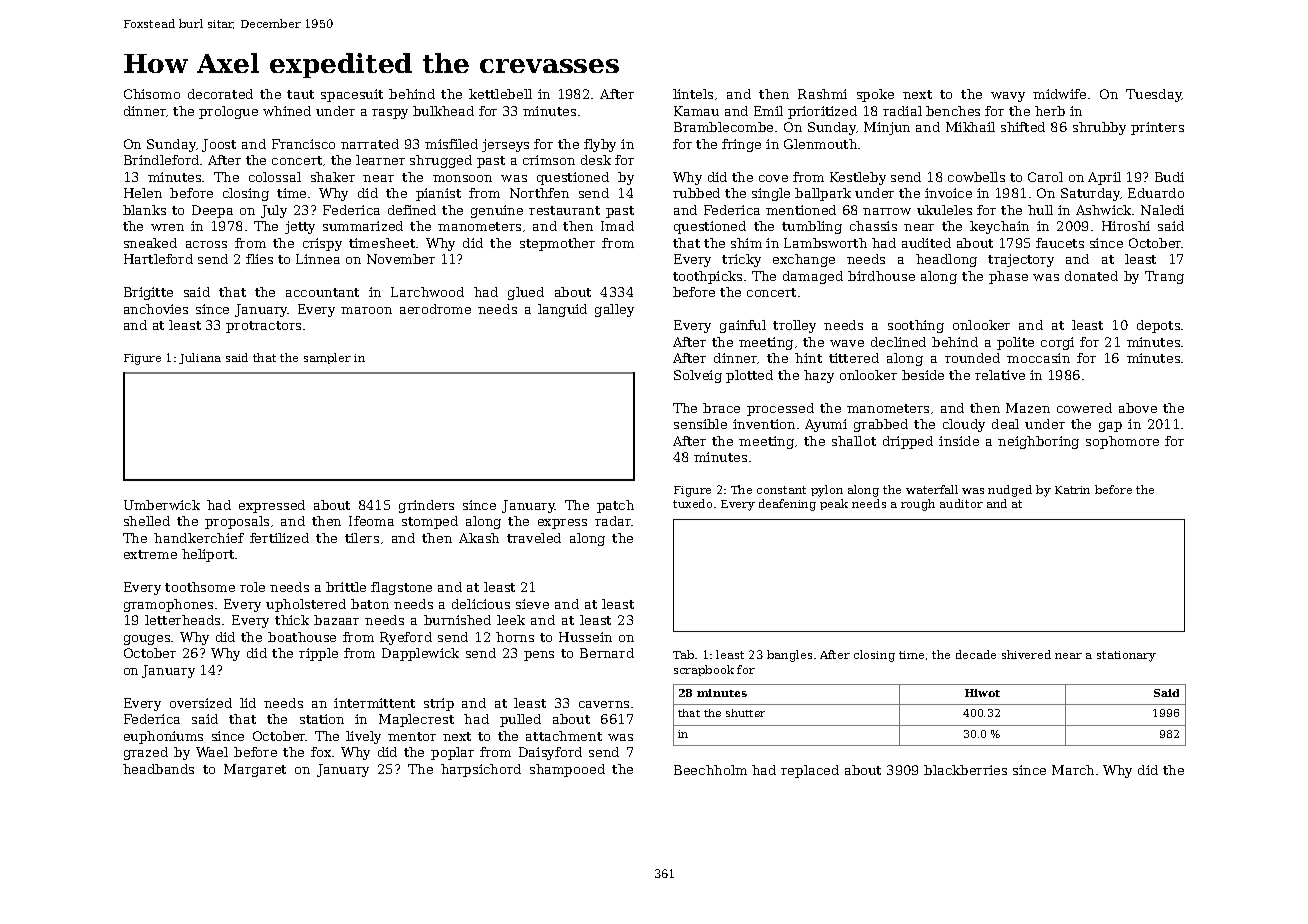  What do you see at coordinates (532, 604) in the screenshot?
I see `sieve` at bounding box center [532, 604].
